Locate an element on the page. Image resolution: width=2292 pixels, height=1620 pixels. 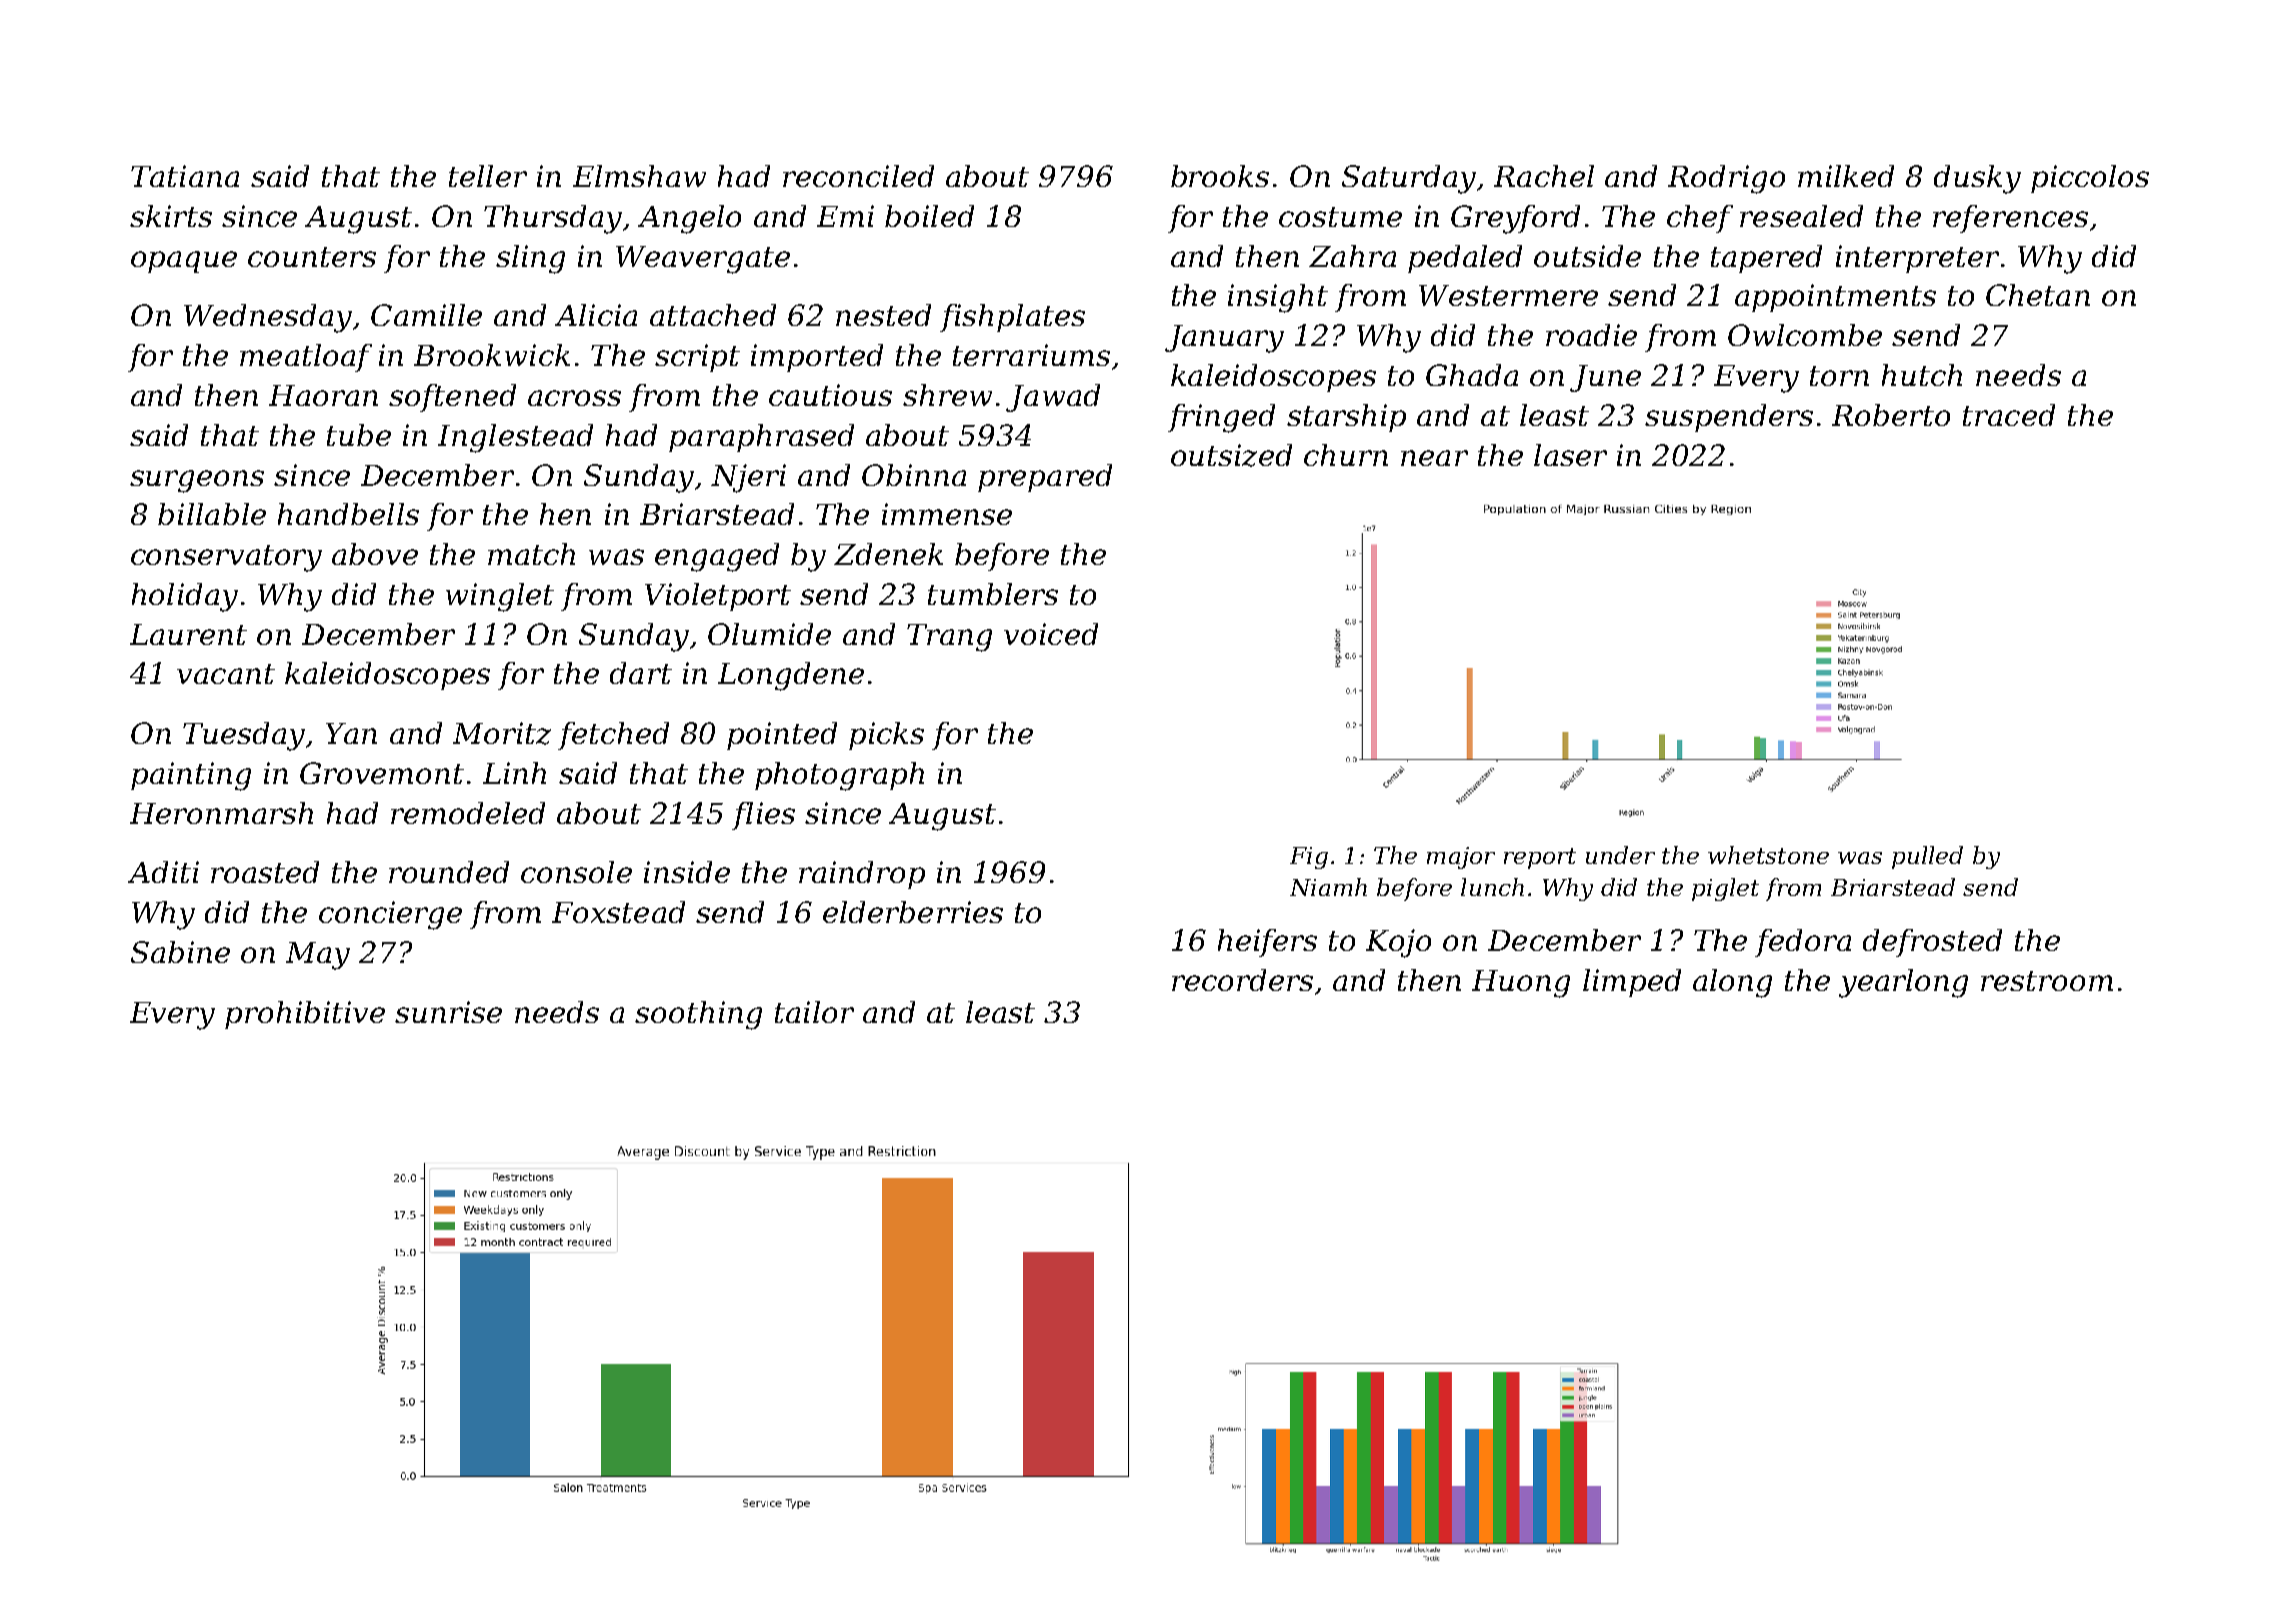
traced is located at coordinates (2009, 415).
